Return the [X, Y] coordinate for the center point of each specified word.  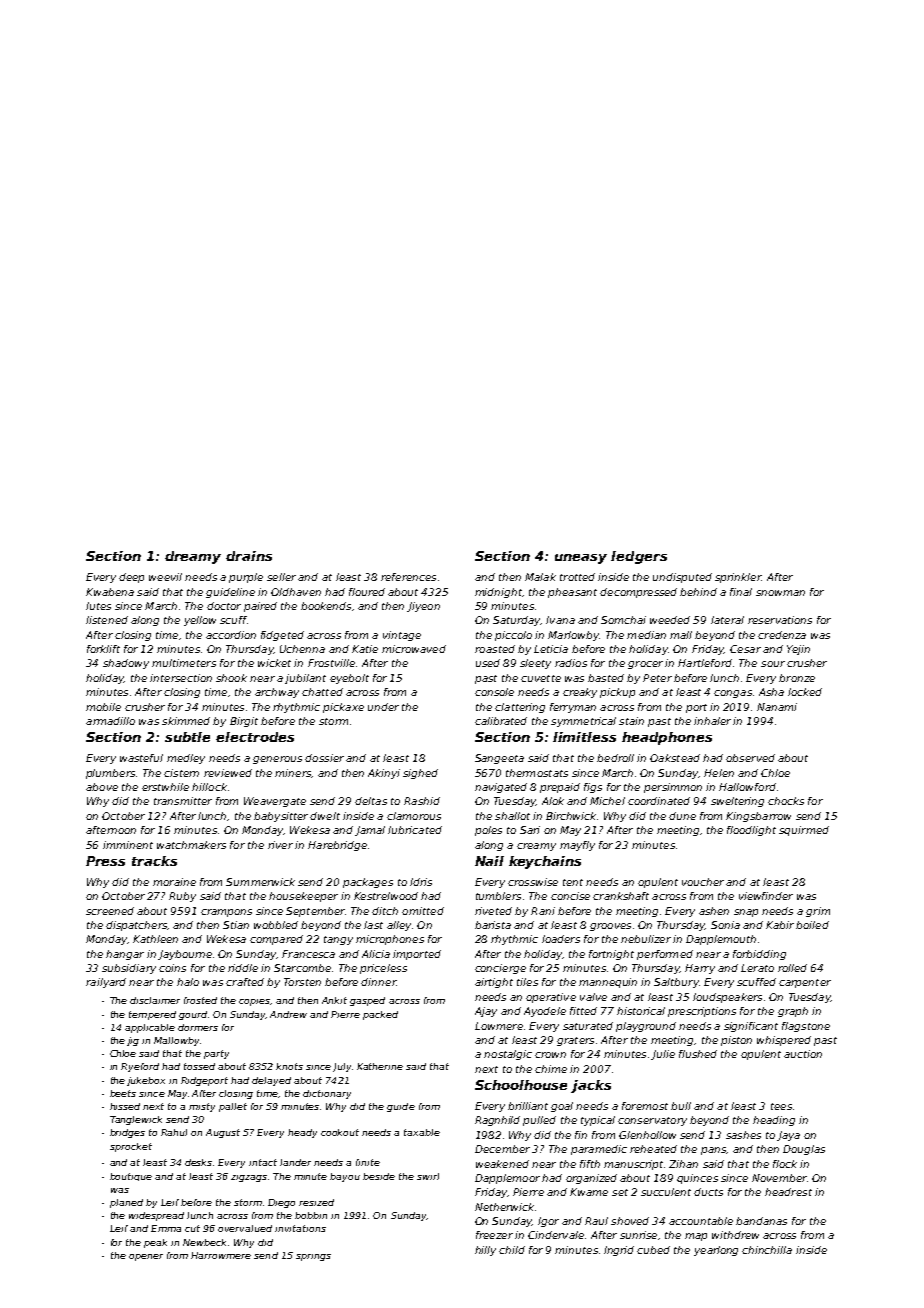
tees [781, 1106]
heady [302, 1133]
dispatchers [136, 926]
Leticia [551, 649]
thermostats [537, 773]
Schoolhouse [521, 1085]
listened [107, 620]
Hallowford [747, 787]
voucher [703, 882]
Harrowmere [221, 1255]
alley [399, 926]
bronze [797, 678]
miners [293, 773]
